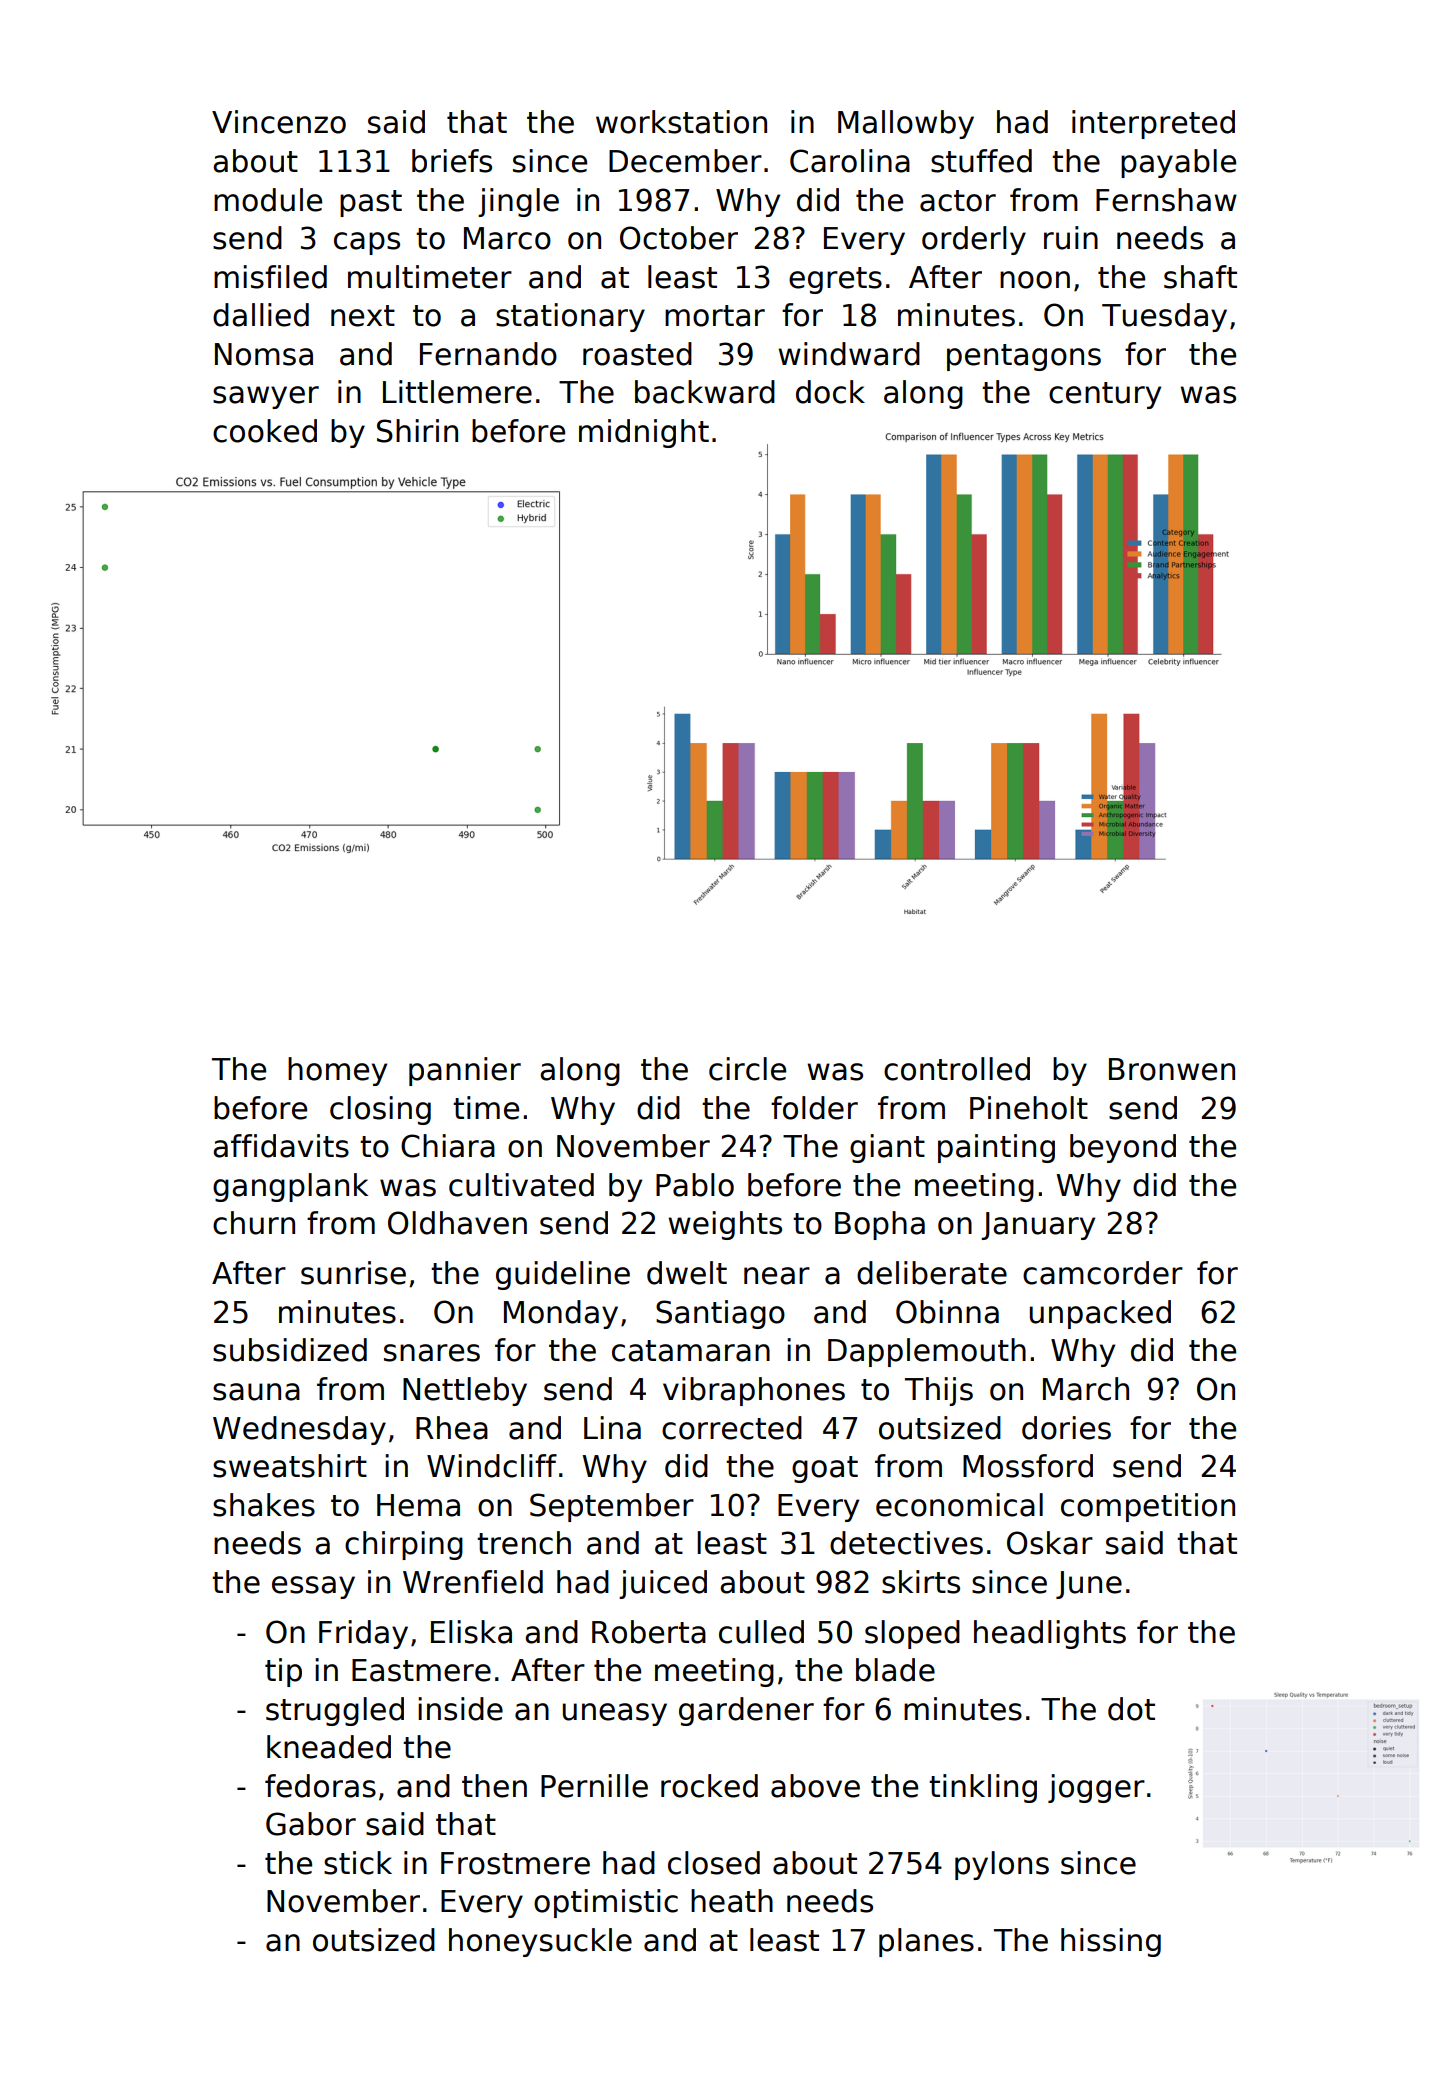 The height and width of the screenshot is (2100, 1450). What do you see at coordinates (681, 122) in the screenshot?
I see `workstation` at bounding box center [681, 122].
